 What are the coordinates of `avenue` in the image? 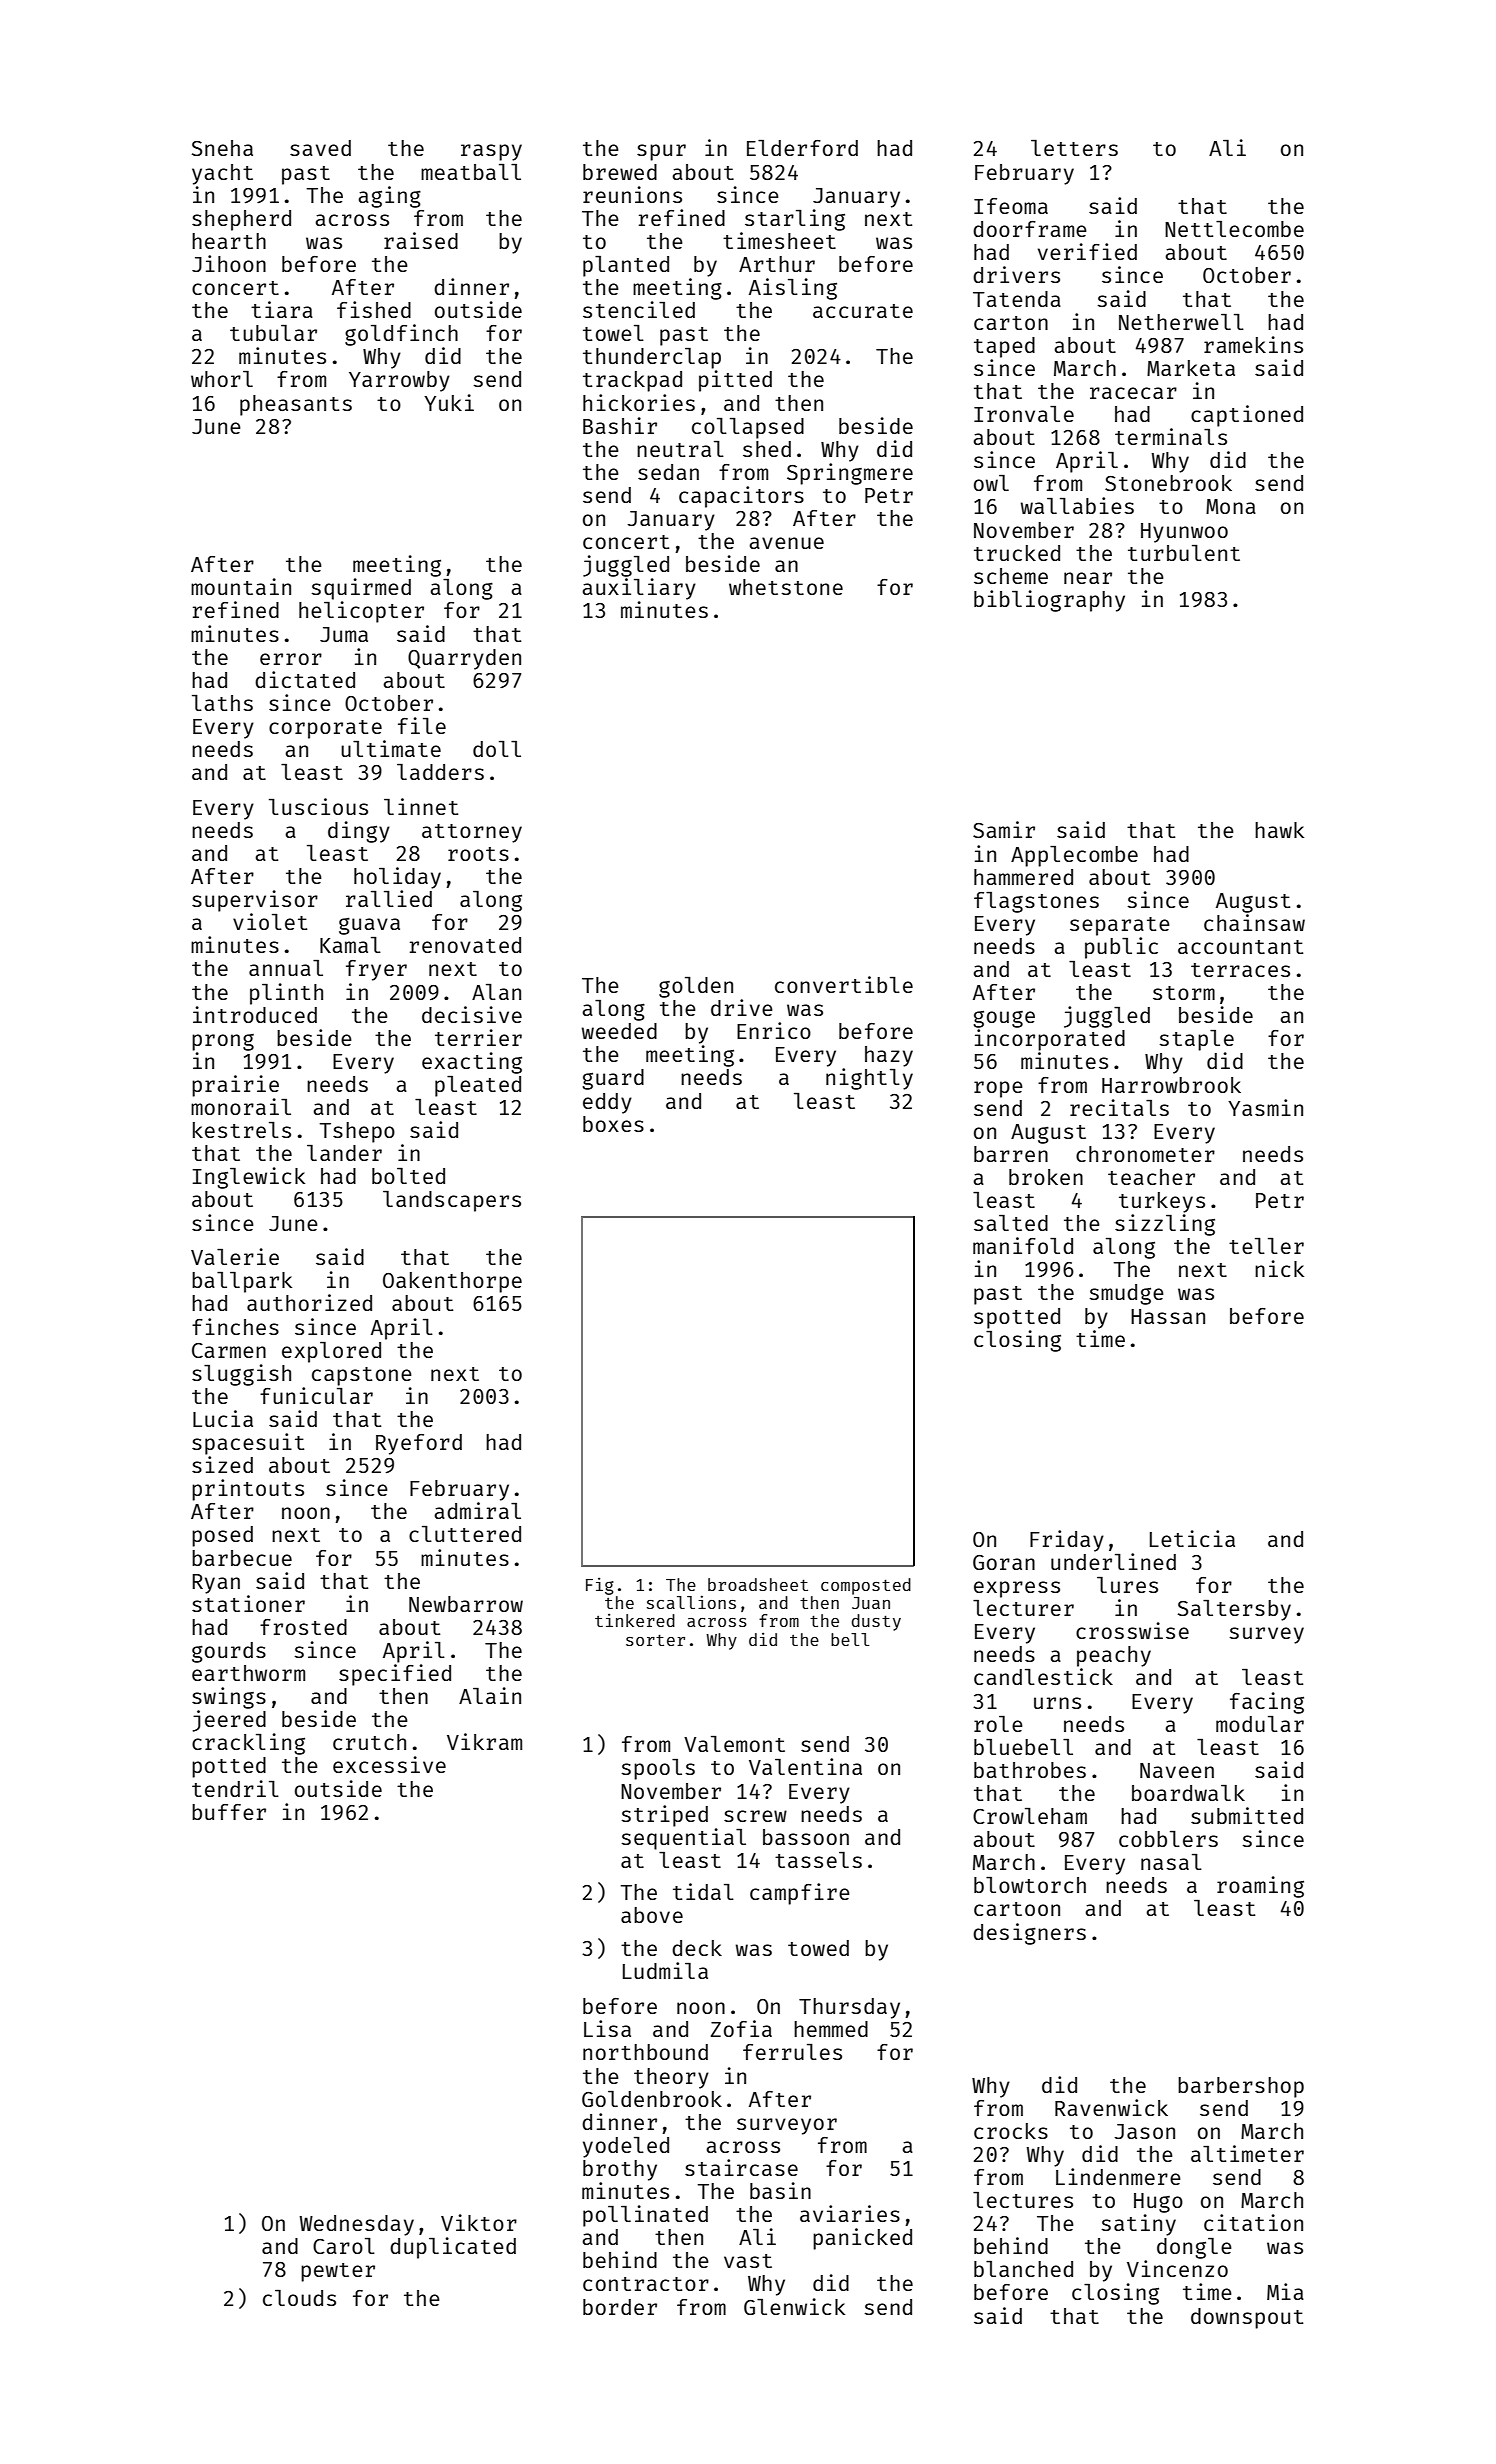 It's located at (786, 543).
